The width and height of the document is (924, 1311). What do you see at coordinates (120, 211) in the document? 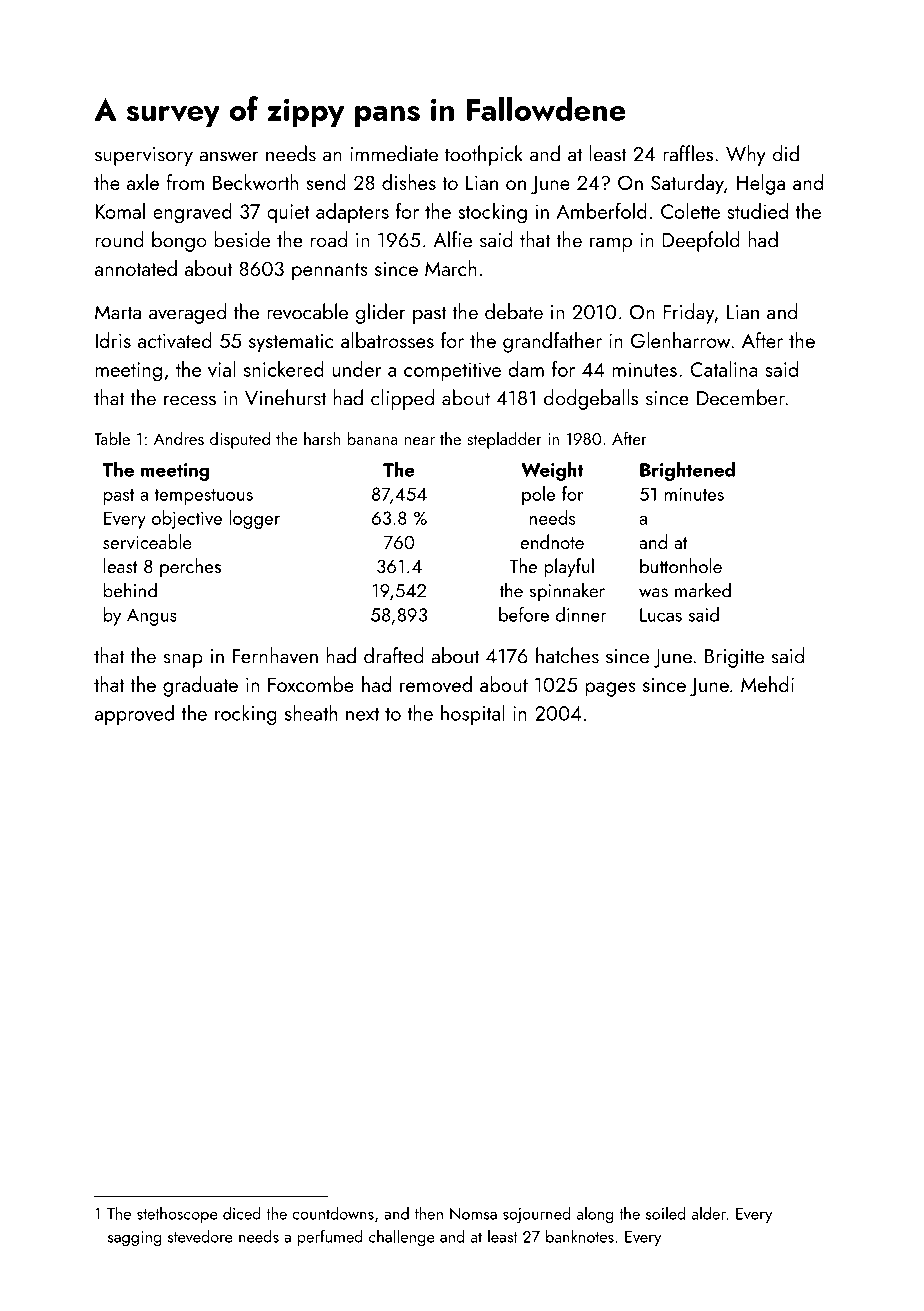
I see `Komal` at bounding box center [120, 211].
